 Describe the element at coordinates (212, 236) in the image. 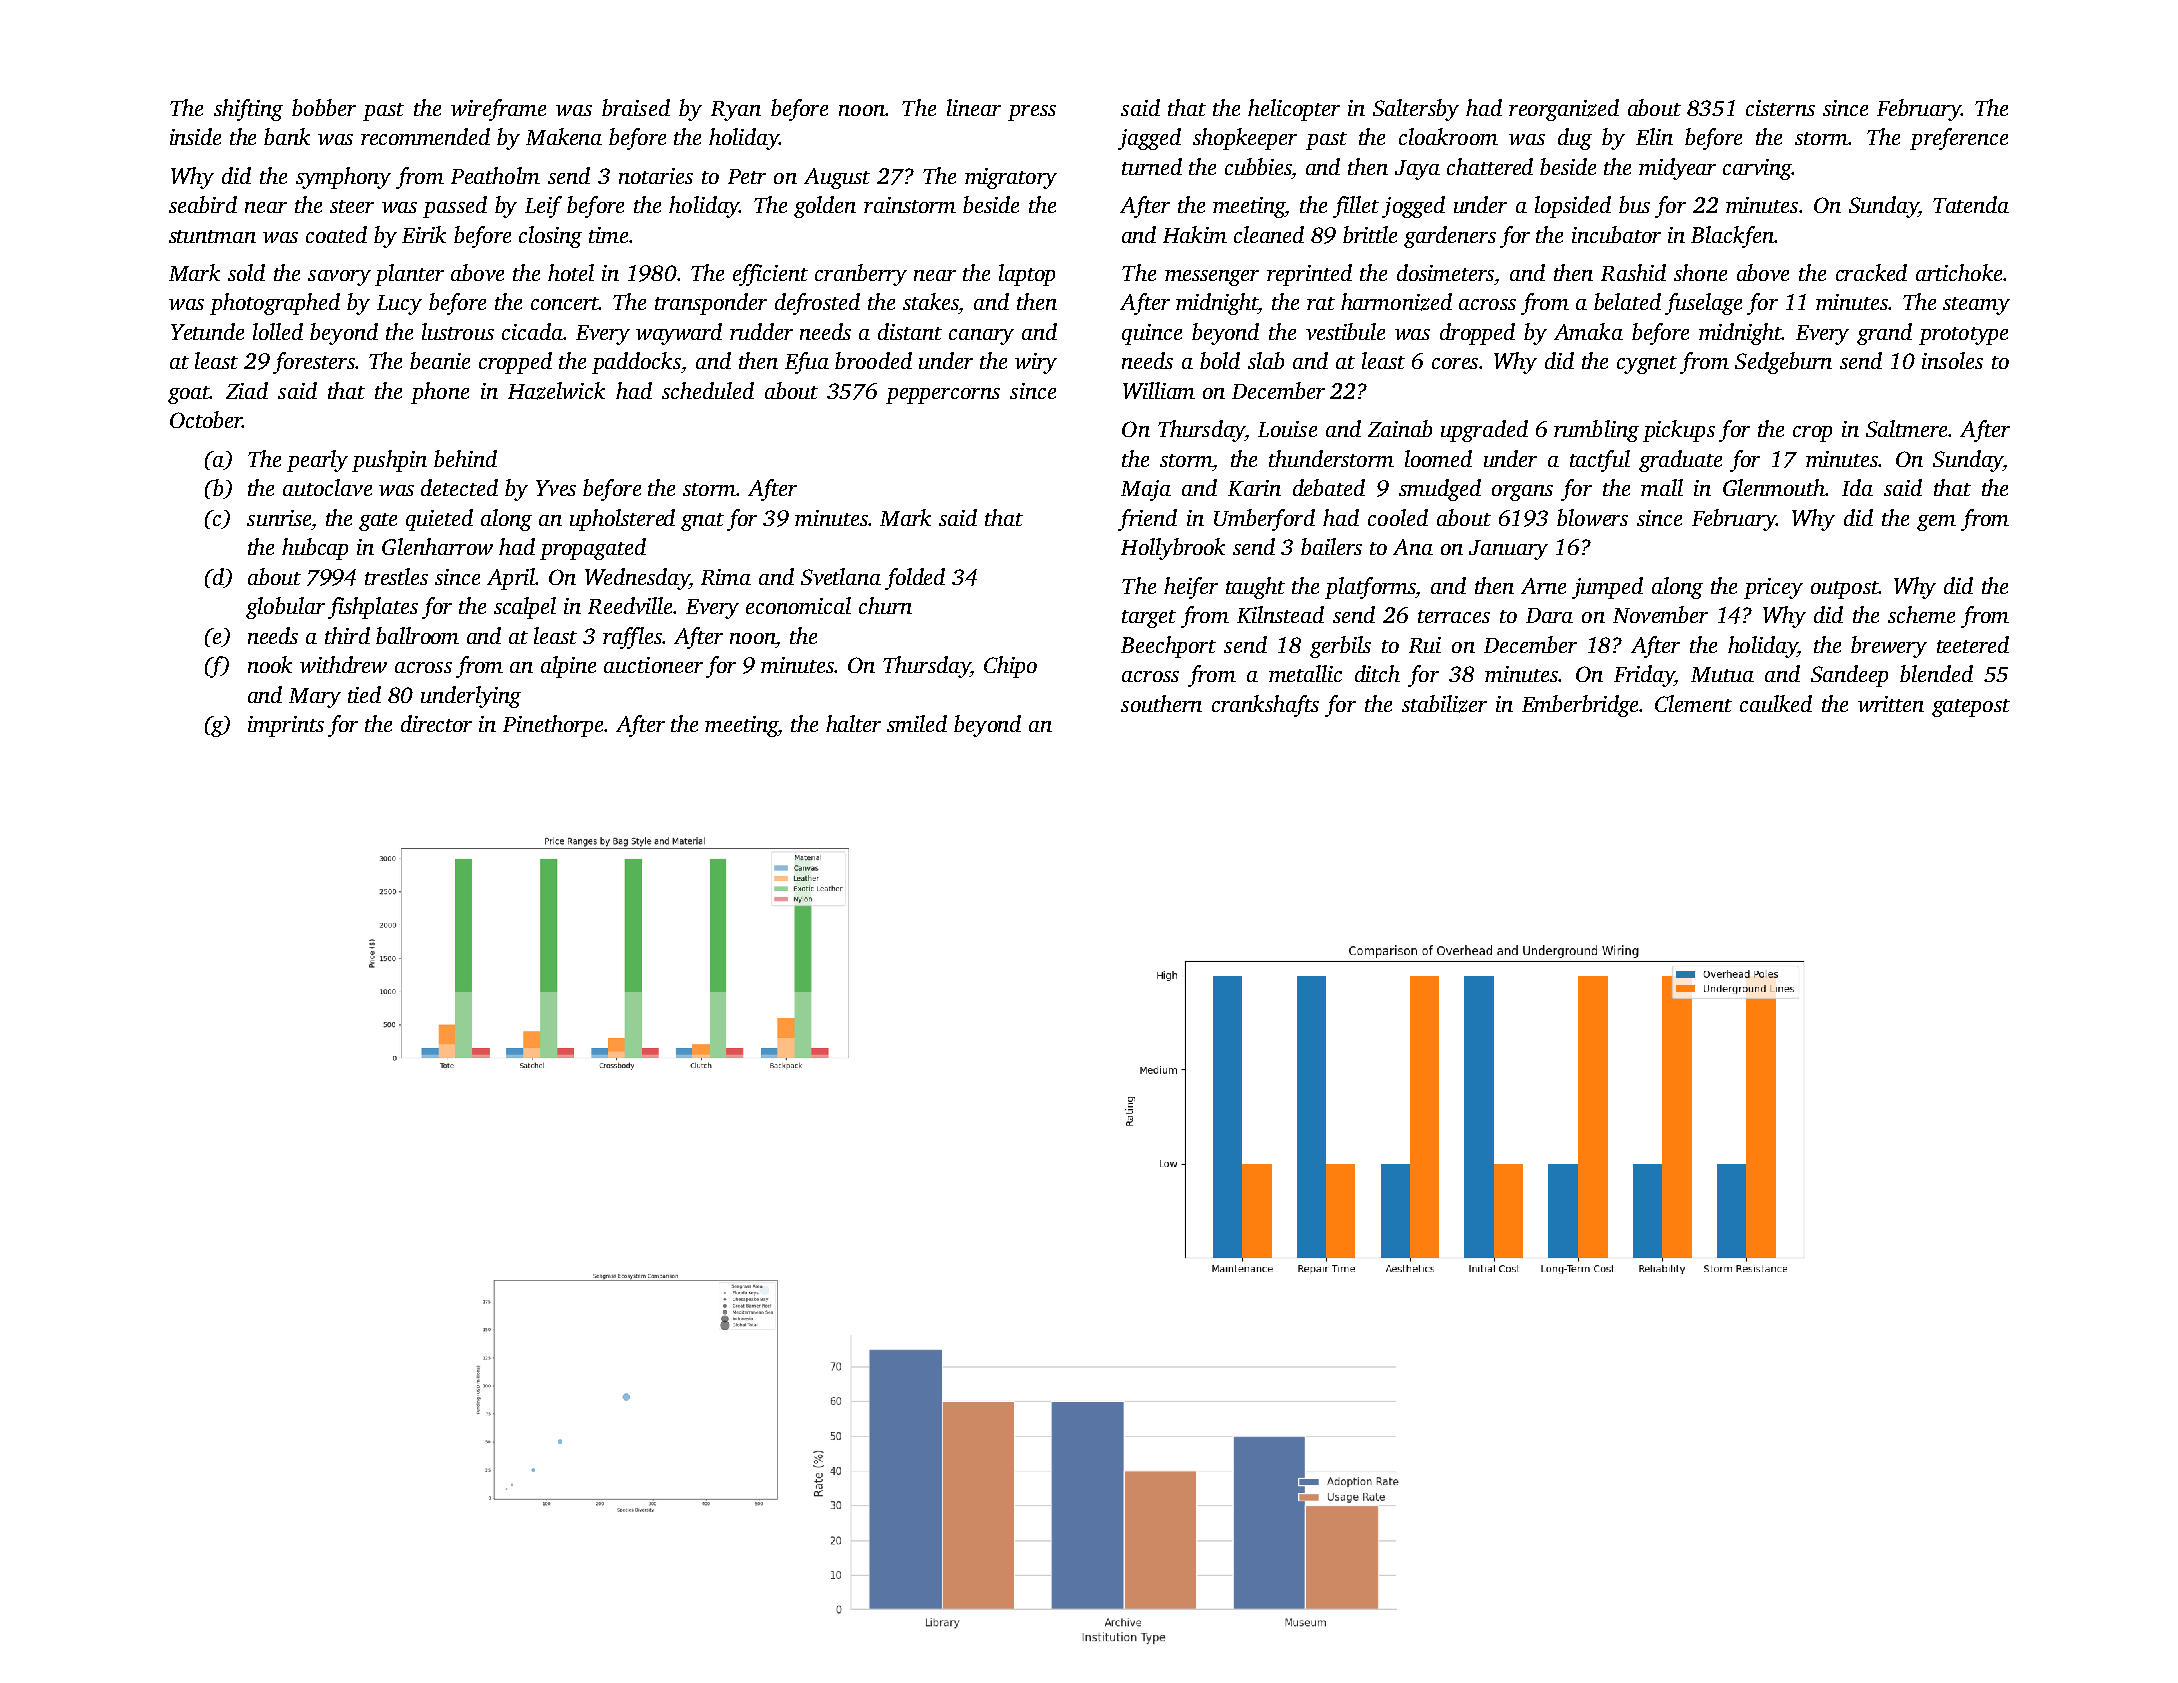

I see `stuntman` at that location.
